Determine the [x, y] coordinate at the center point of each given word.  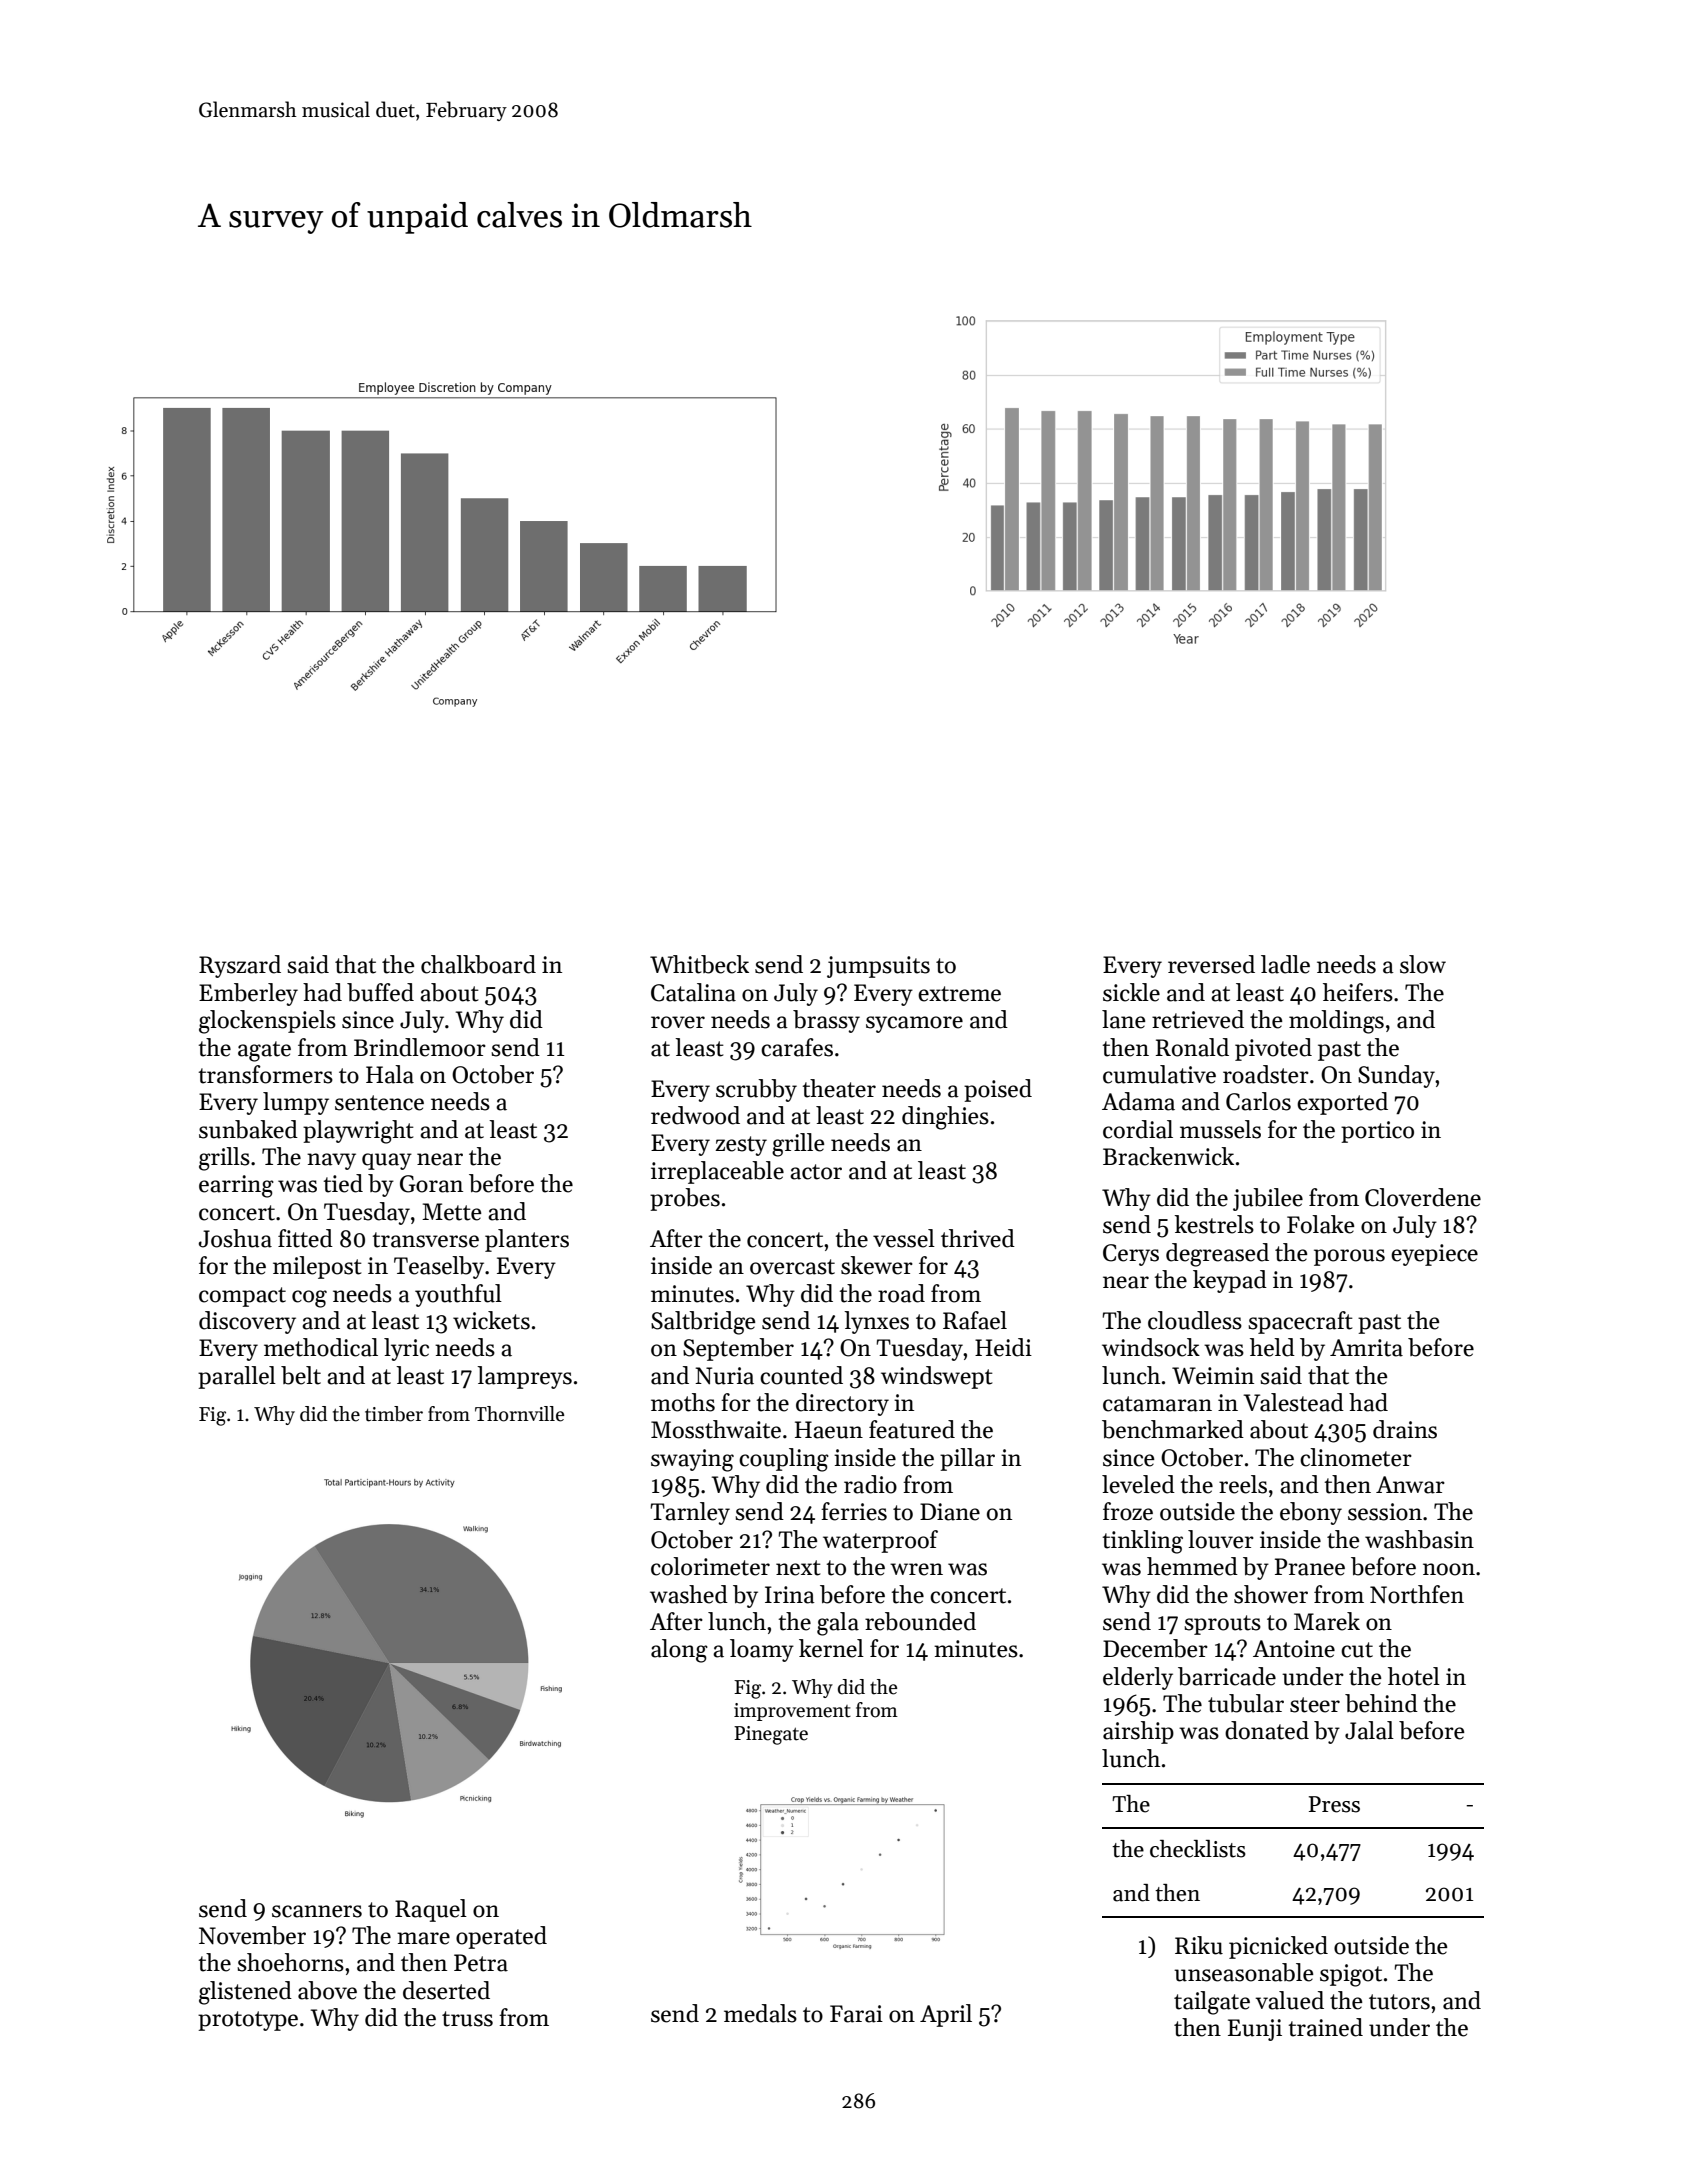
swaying [692, 1460]
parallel [237, 1377]
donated [1267, 1730]
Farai [856, 2014]
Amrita [1366, 1348]
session [1385, 1512]
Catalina [693, 992]
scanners [317, 1911]
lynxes [876, 1322]
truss [467, 2019]
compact [242, 1297]
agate [264, 1051]
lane [1123, 1019]
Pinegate [771, 1735]
